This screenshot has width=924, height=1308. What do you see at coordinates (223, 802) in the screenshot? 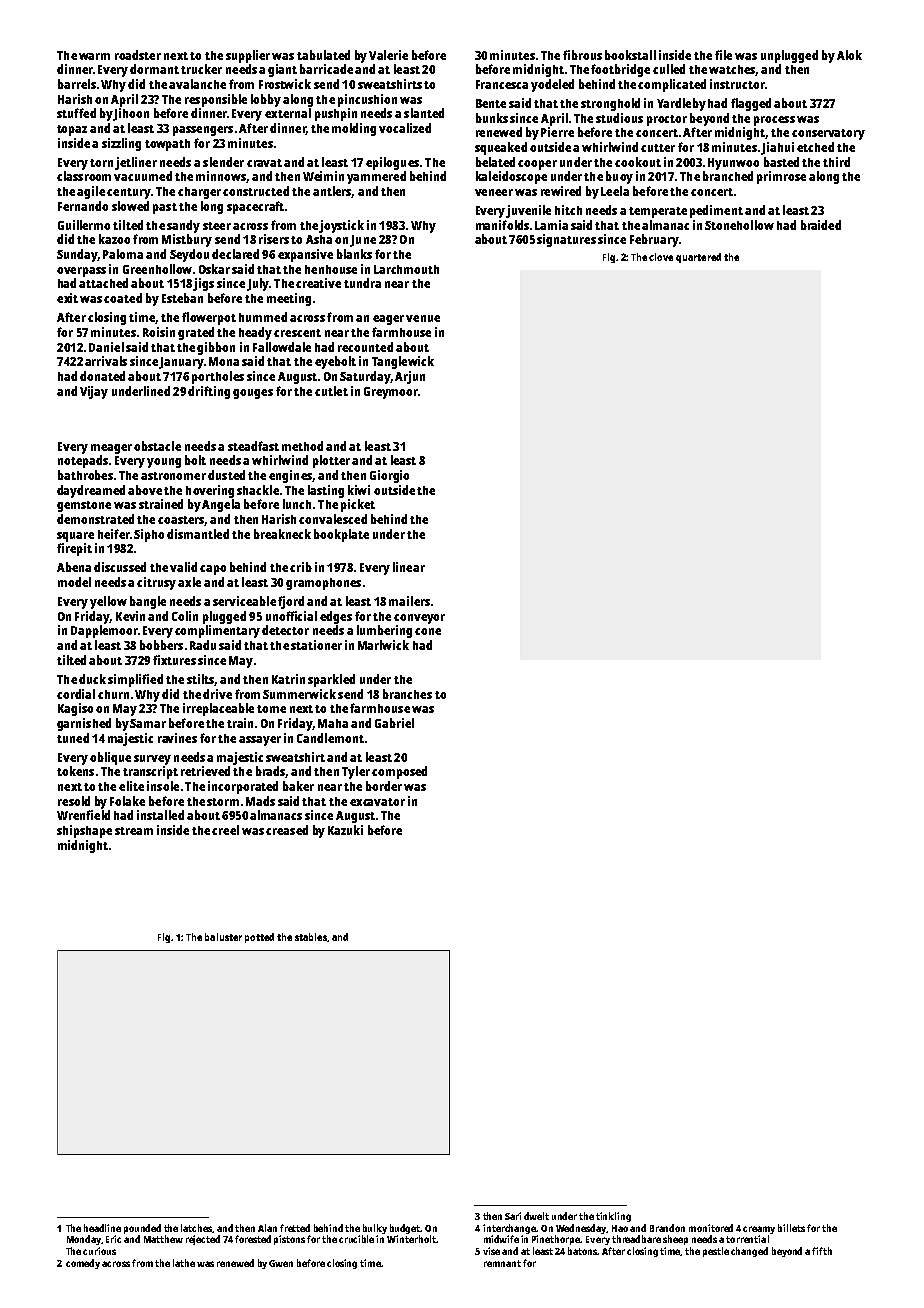
I see `storm` at bounding box center [223, 802].
